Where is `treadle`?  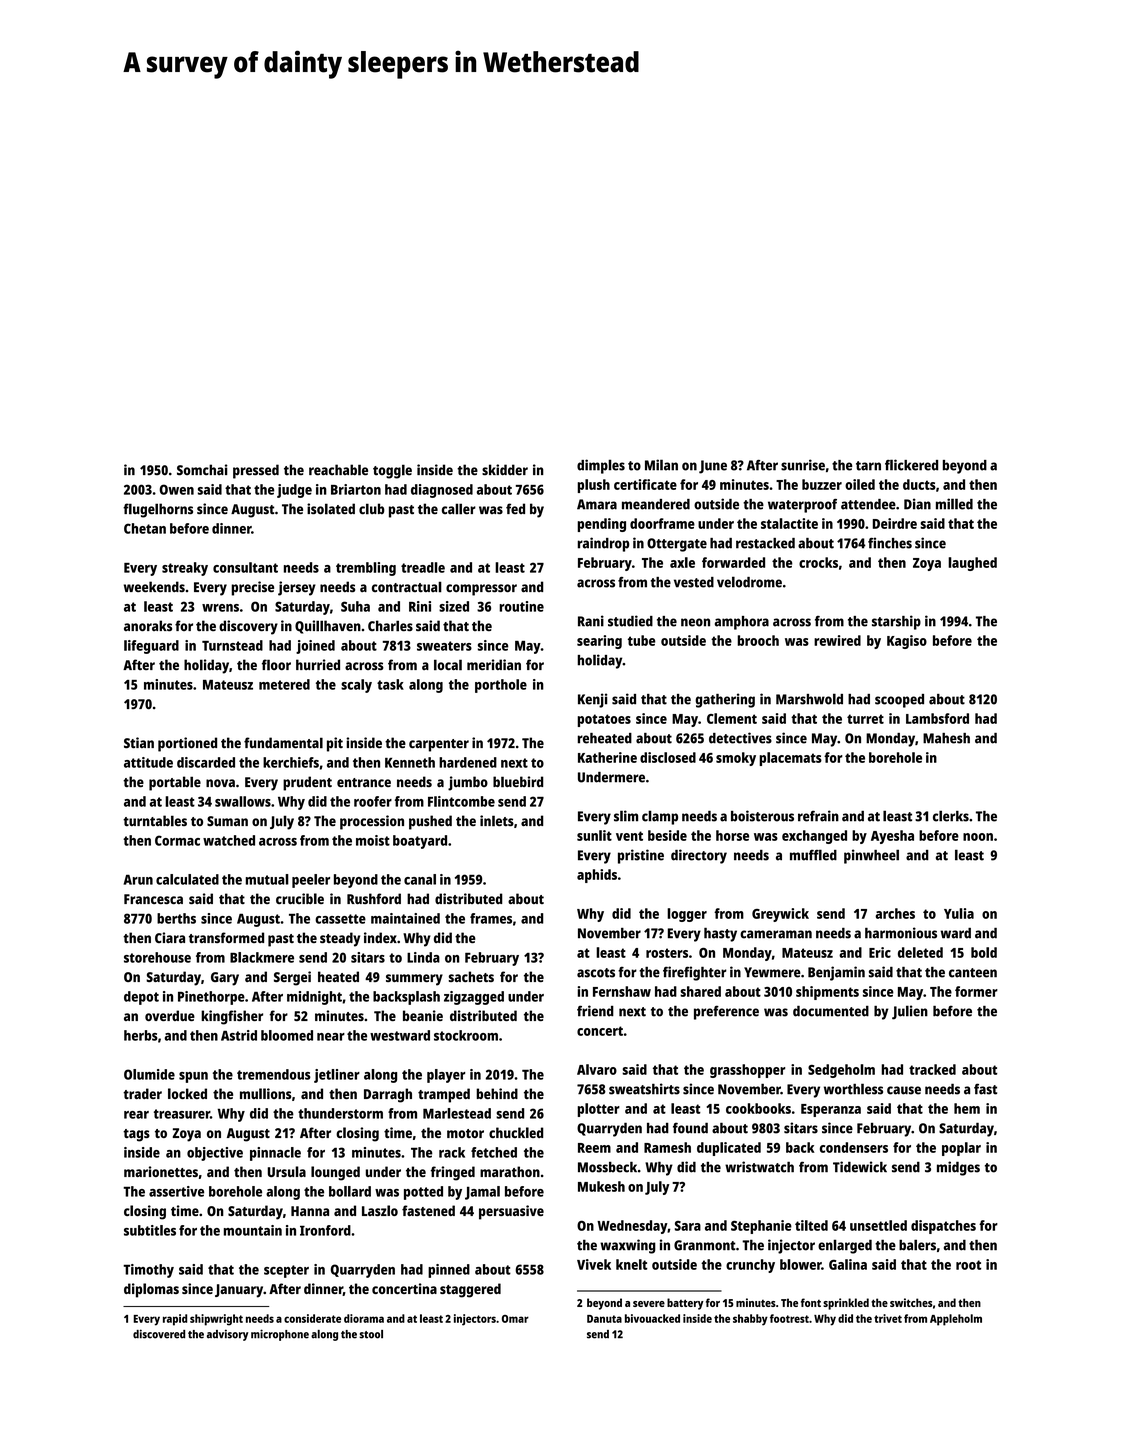 treadle is located at coordinates (423, 567).
